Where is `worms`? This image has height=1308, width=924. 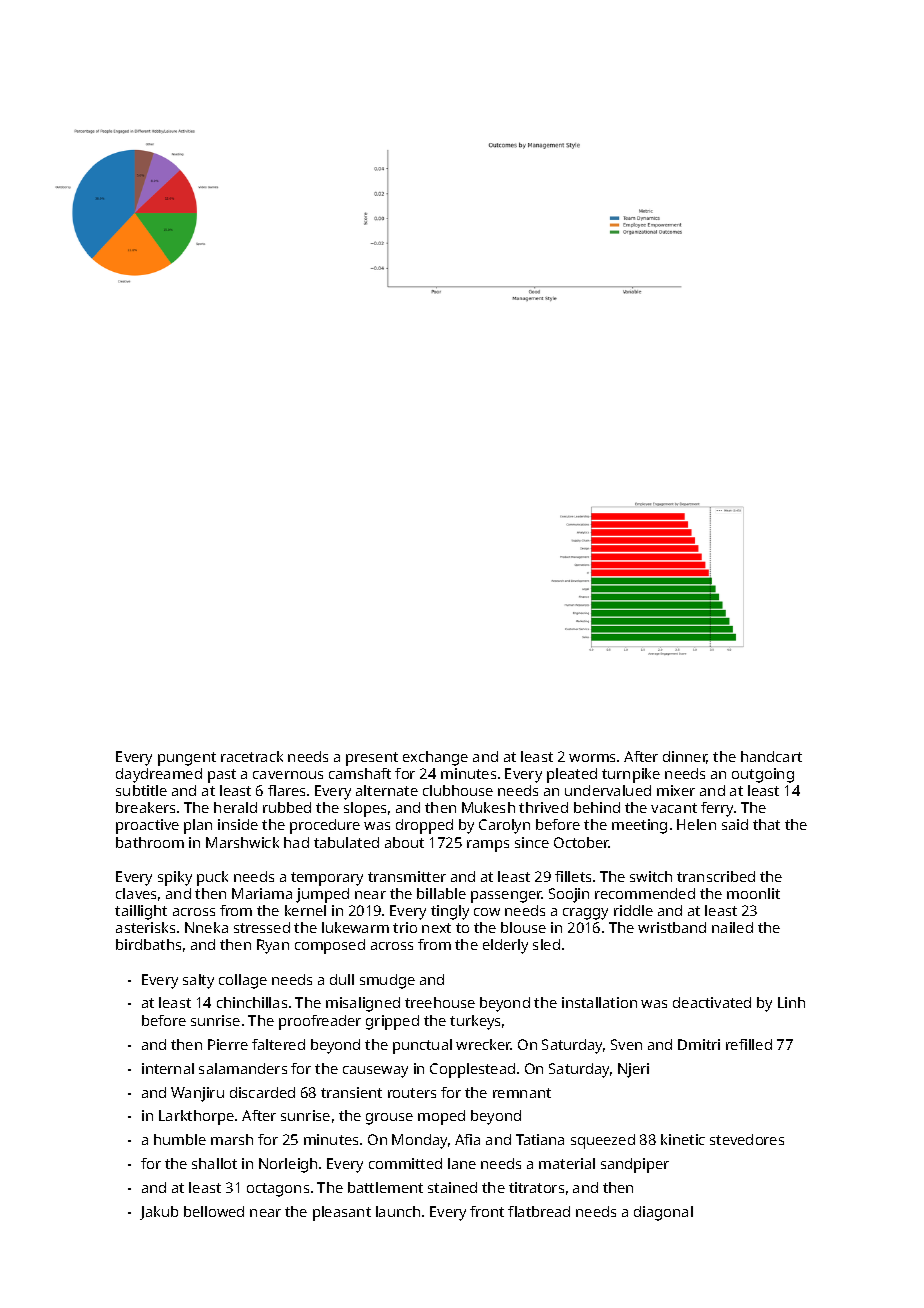 worms is located at coordinates (592, 758).
